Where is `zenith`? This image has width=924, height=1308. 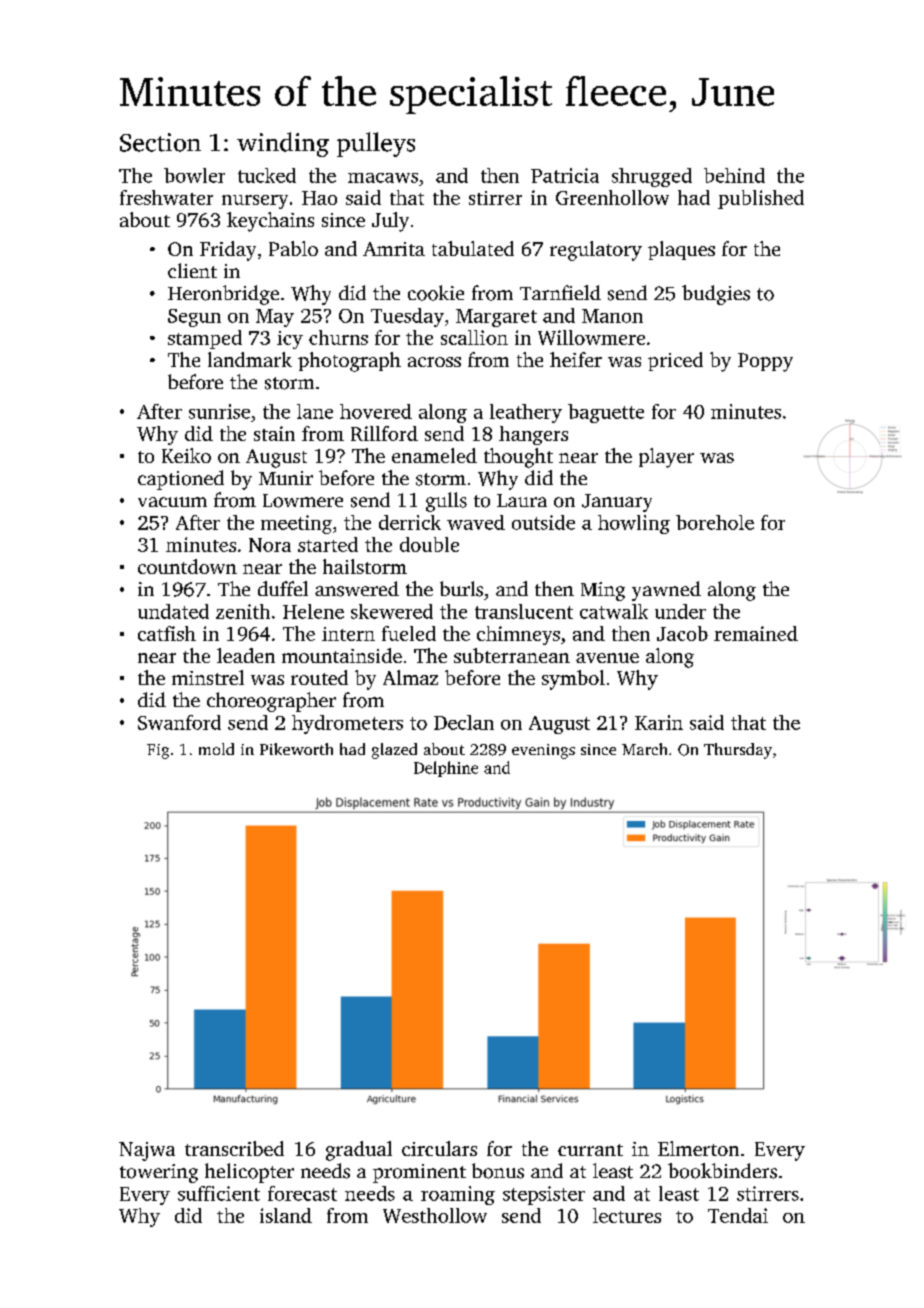
zenith is located at coordinates (243, 611).
